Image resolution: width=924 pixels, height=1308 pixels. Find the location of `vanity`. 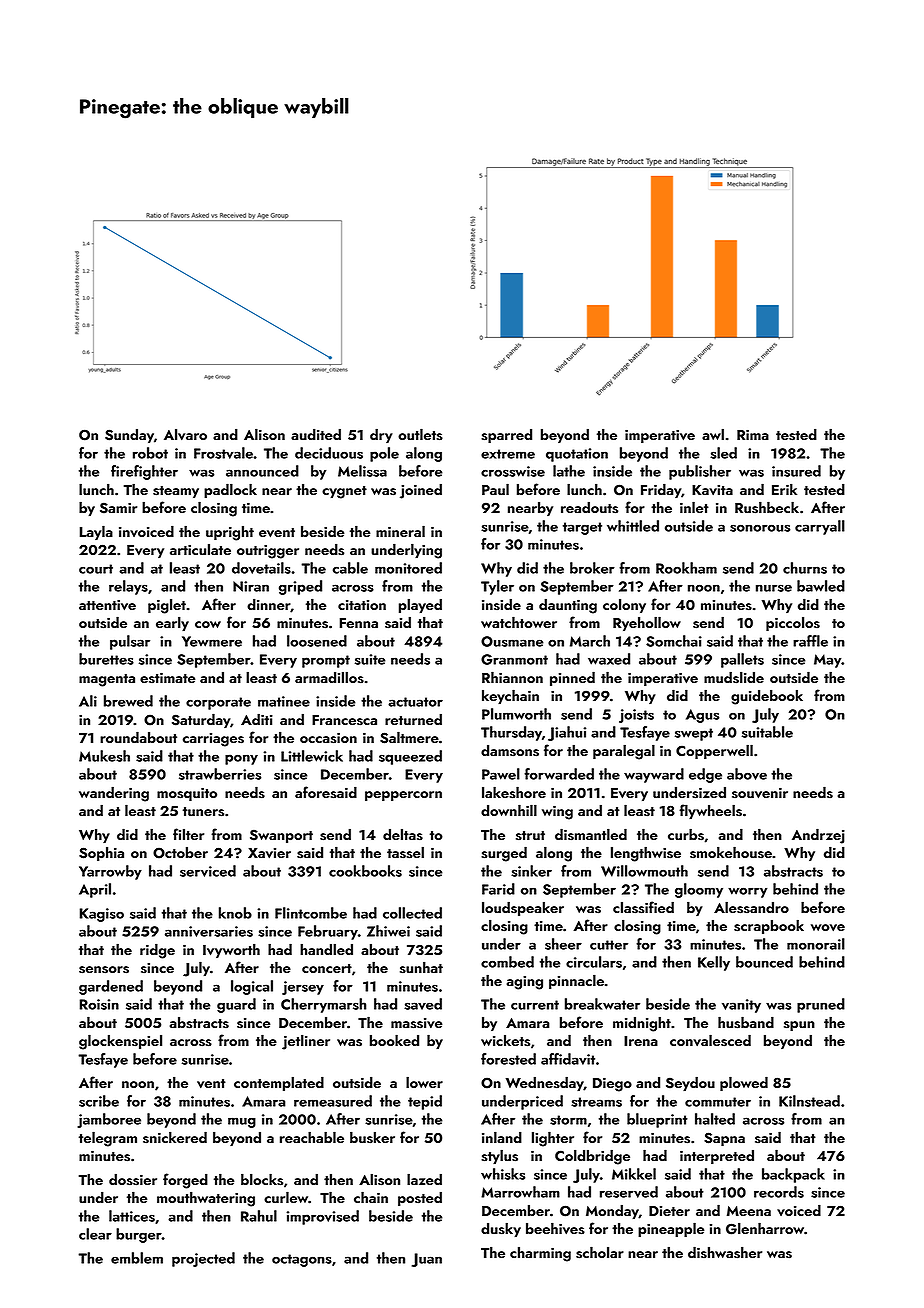

vanity is located at coordinates (741, 1006).
